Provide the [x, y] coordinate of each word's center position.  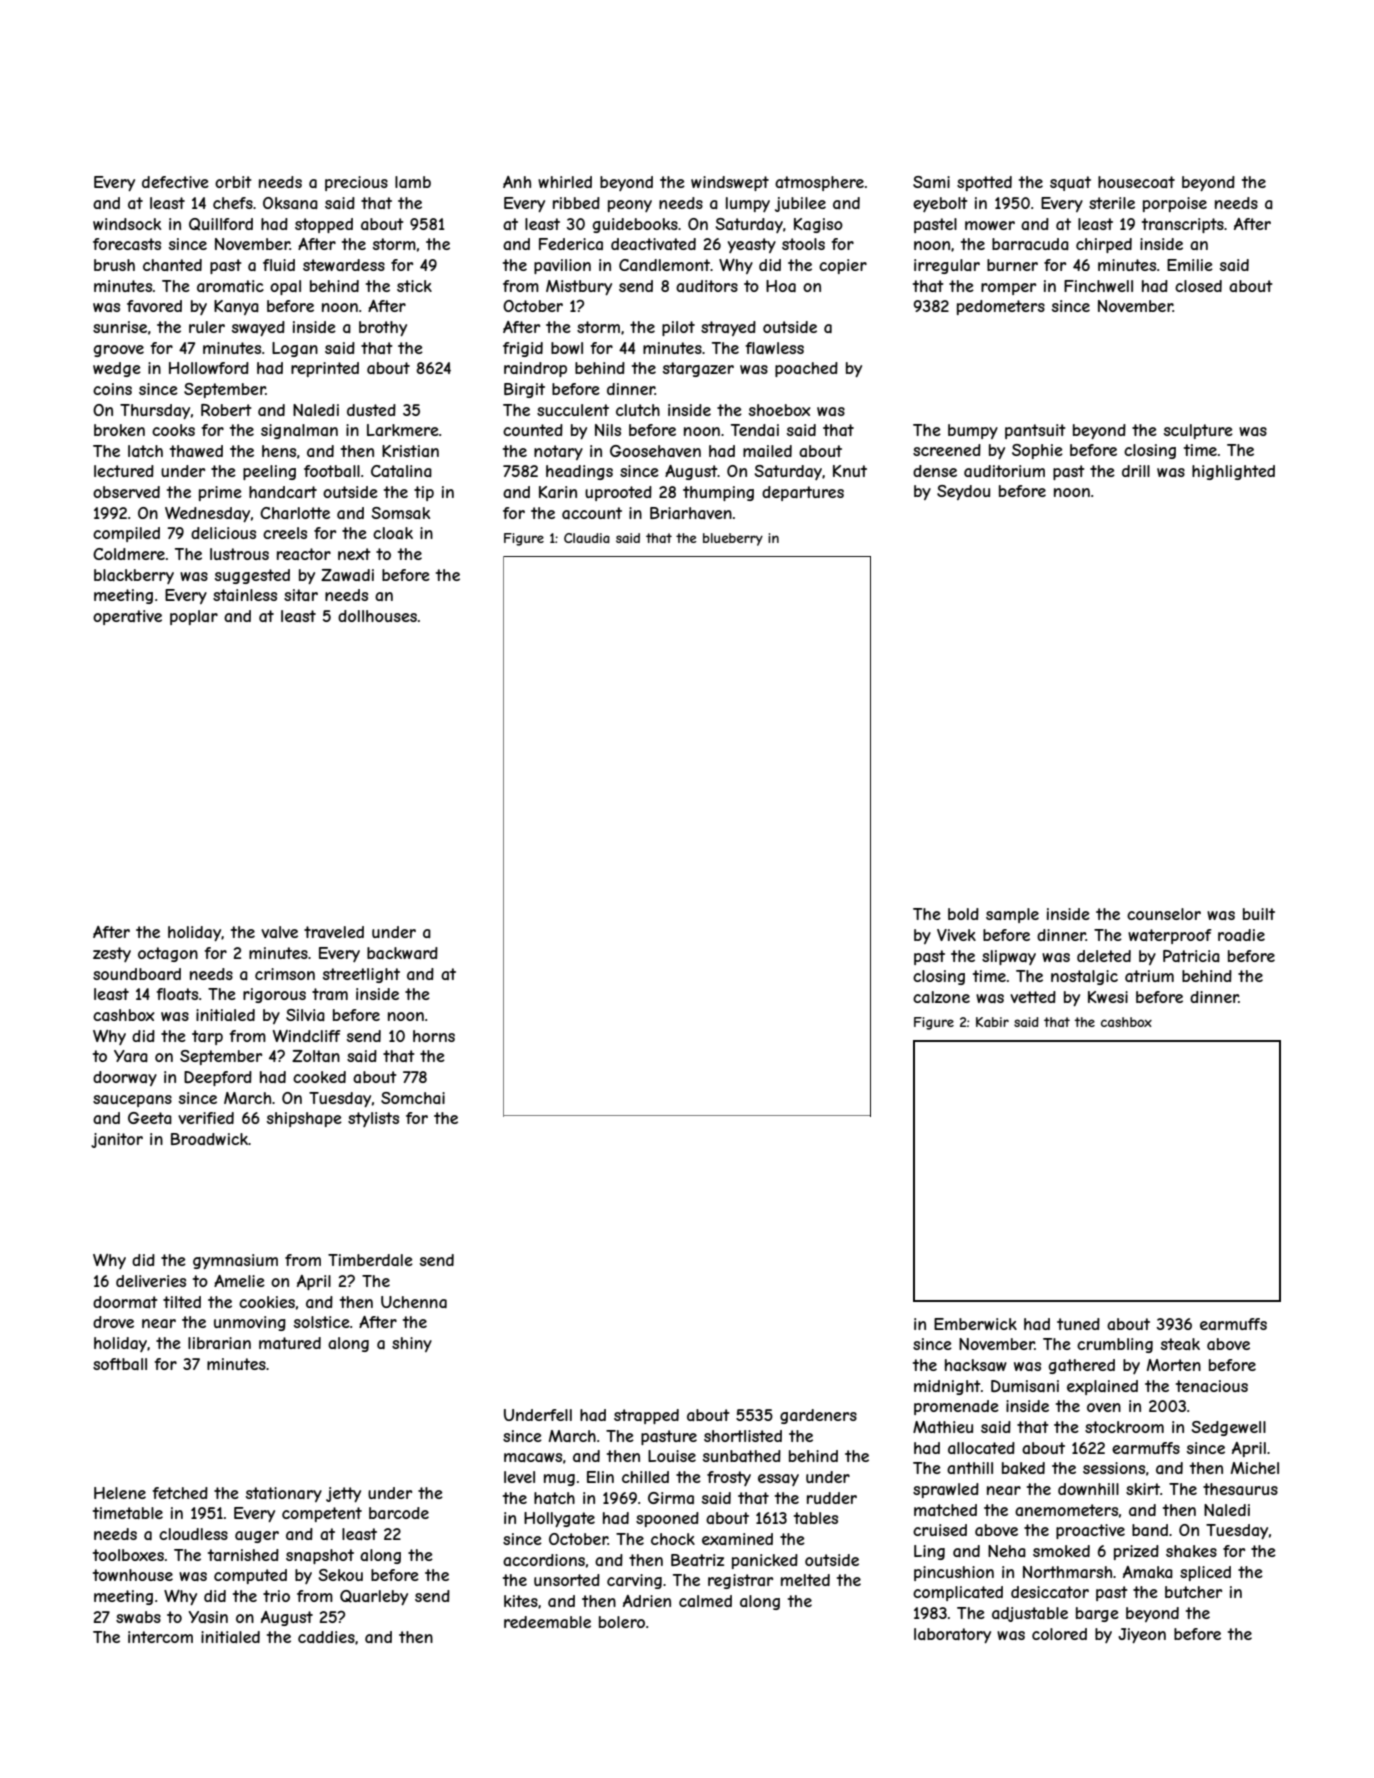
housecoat [1136, 182]
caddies [326, 1637]
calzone [941, 997]
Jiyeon [1142, 1635]
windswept [730, 183]
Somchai [413, 1098]
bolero [622, 1622]
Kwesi [1108, 997]
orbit [233, 182]
